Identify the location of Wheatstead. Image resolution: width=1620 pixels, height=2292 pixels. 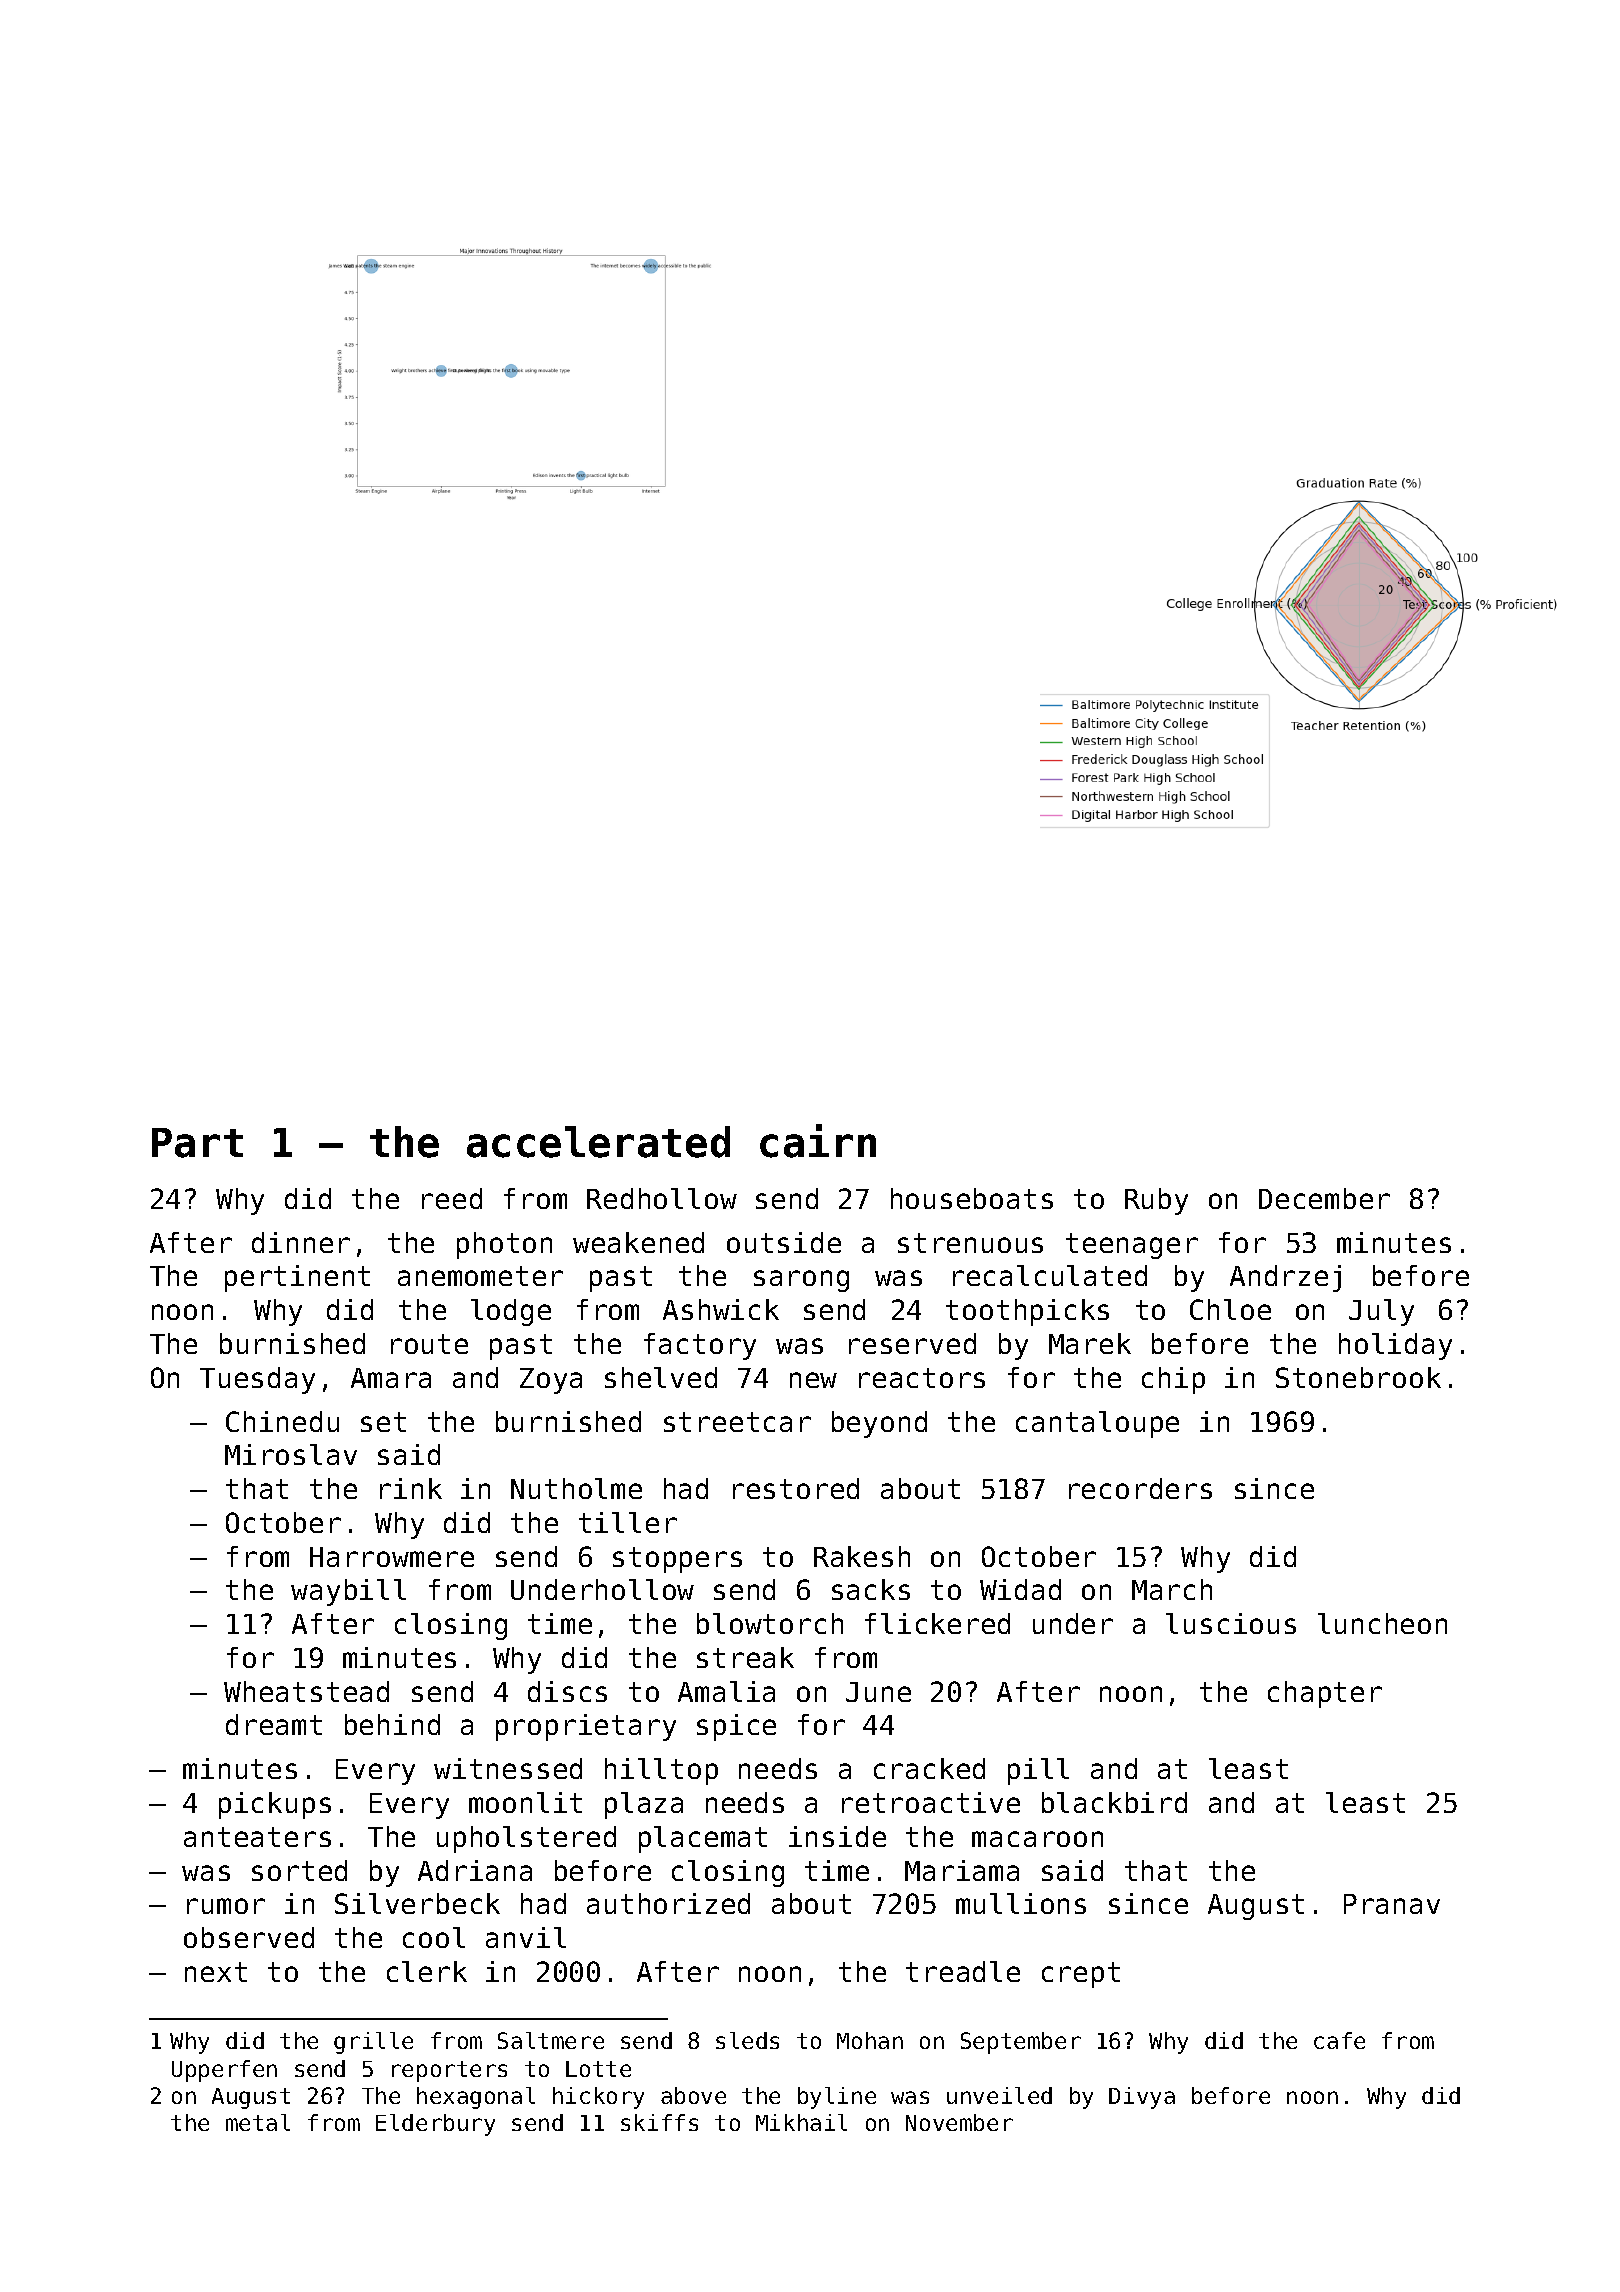
(306, 1691).
